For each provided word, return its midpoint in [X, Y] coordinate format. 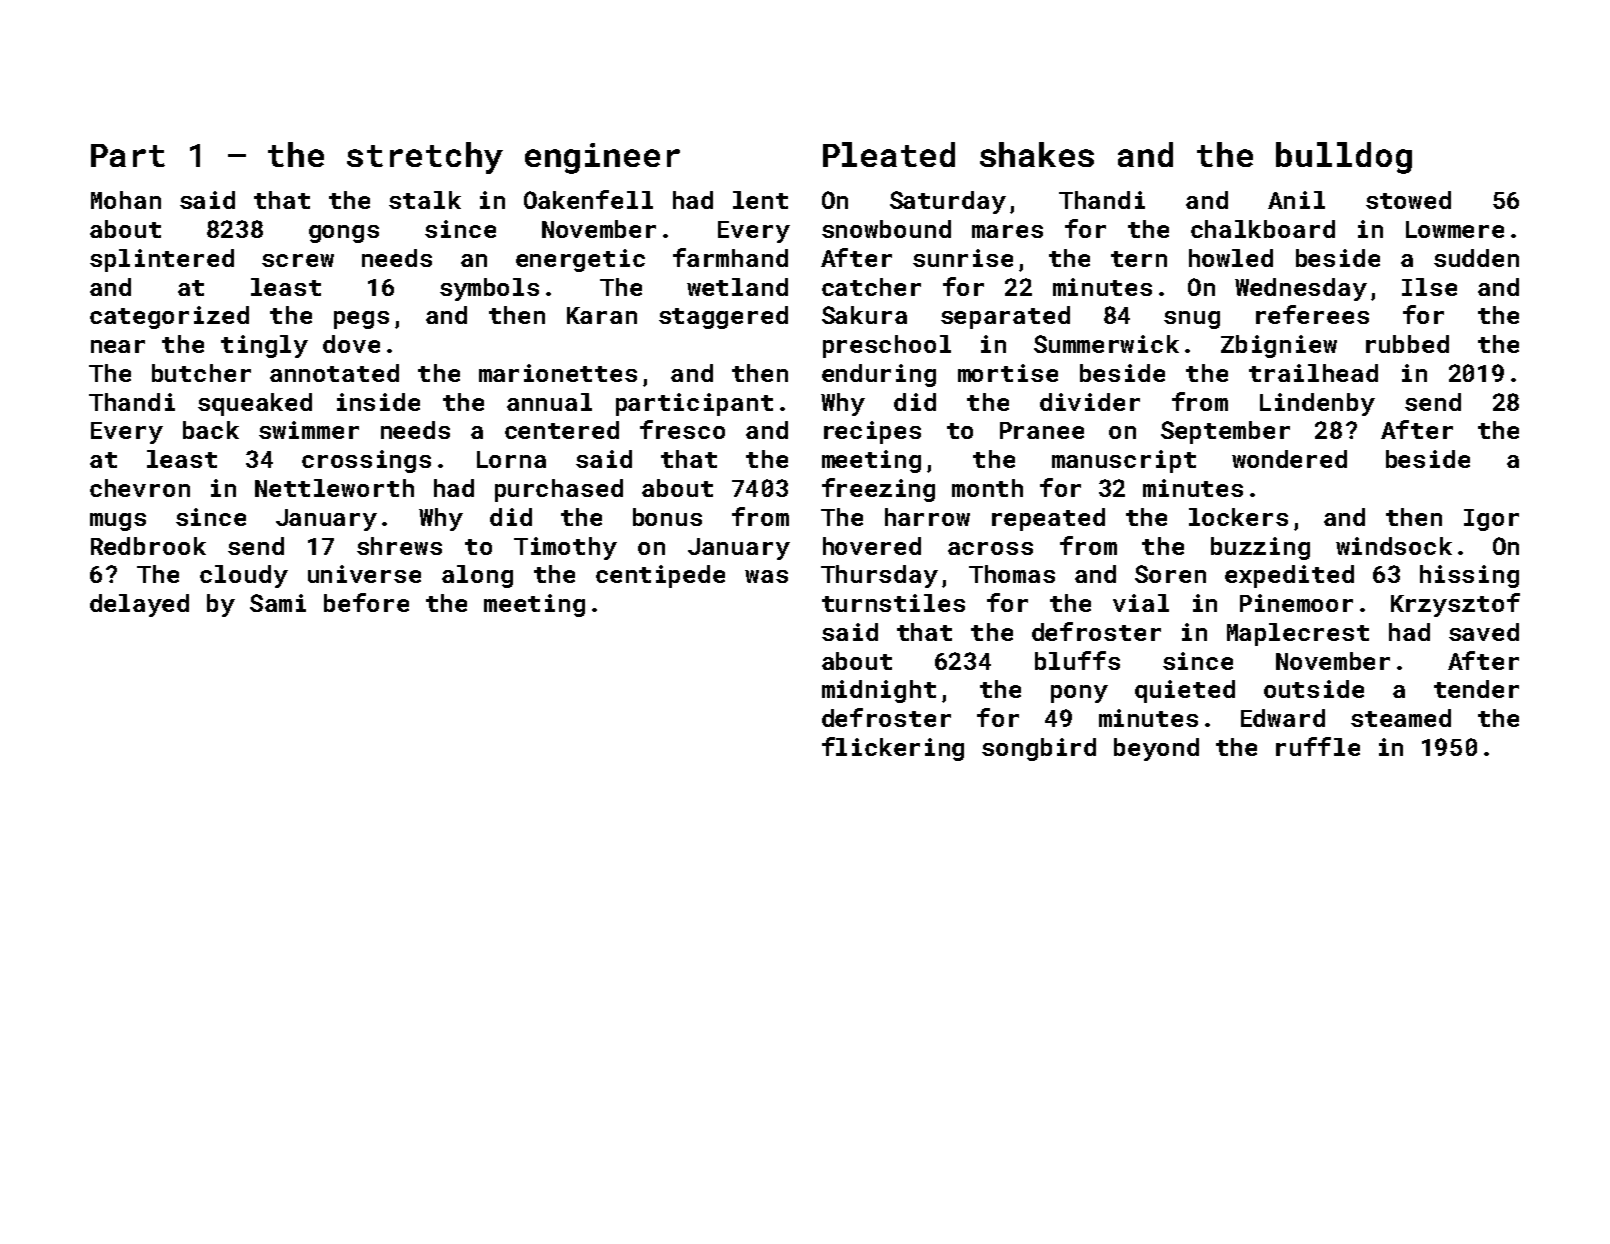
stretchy [425, 158]
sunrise [963, 258]
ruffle [1318, 746]
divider [1090, 402]
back [211, 430]
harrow [927, 517]
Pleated [889, 154]
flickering [893, 749]
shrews [399, 546]
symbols [489, 289]
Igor [1491, 520]
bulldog [1344, 158]
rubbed [1407, 344]
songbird [1039, 749]
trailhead [1313, 373]
